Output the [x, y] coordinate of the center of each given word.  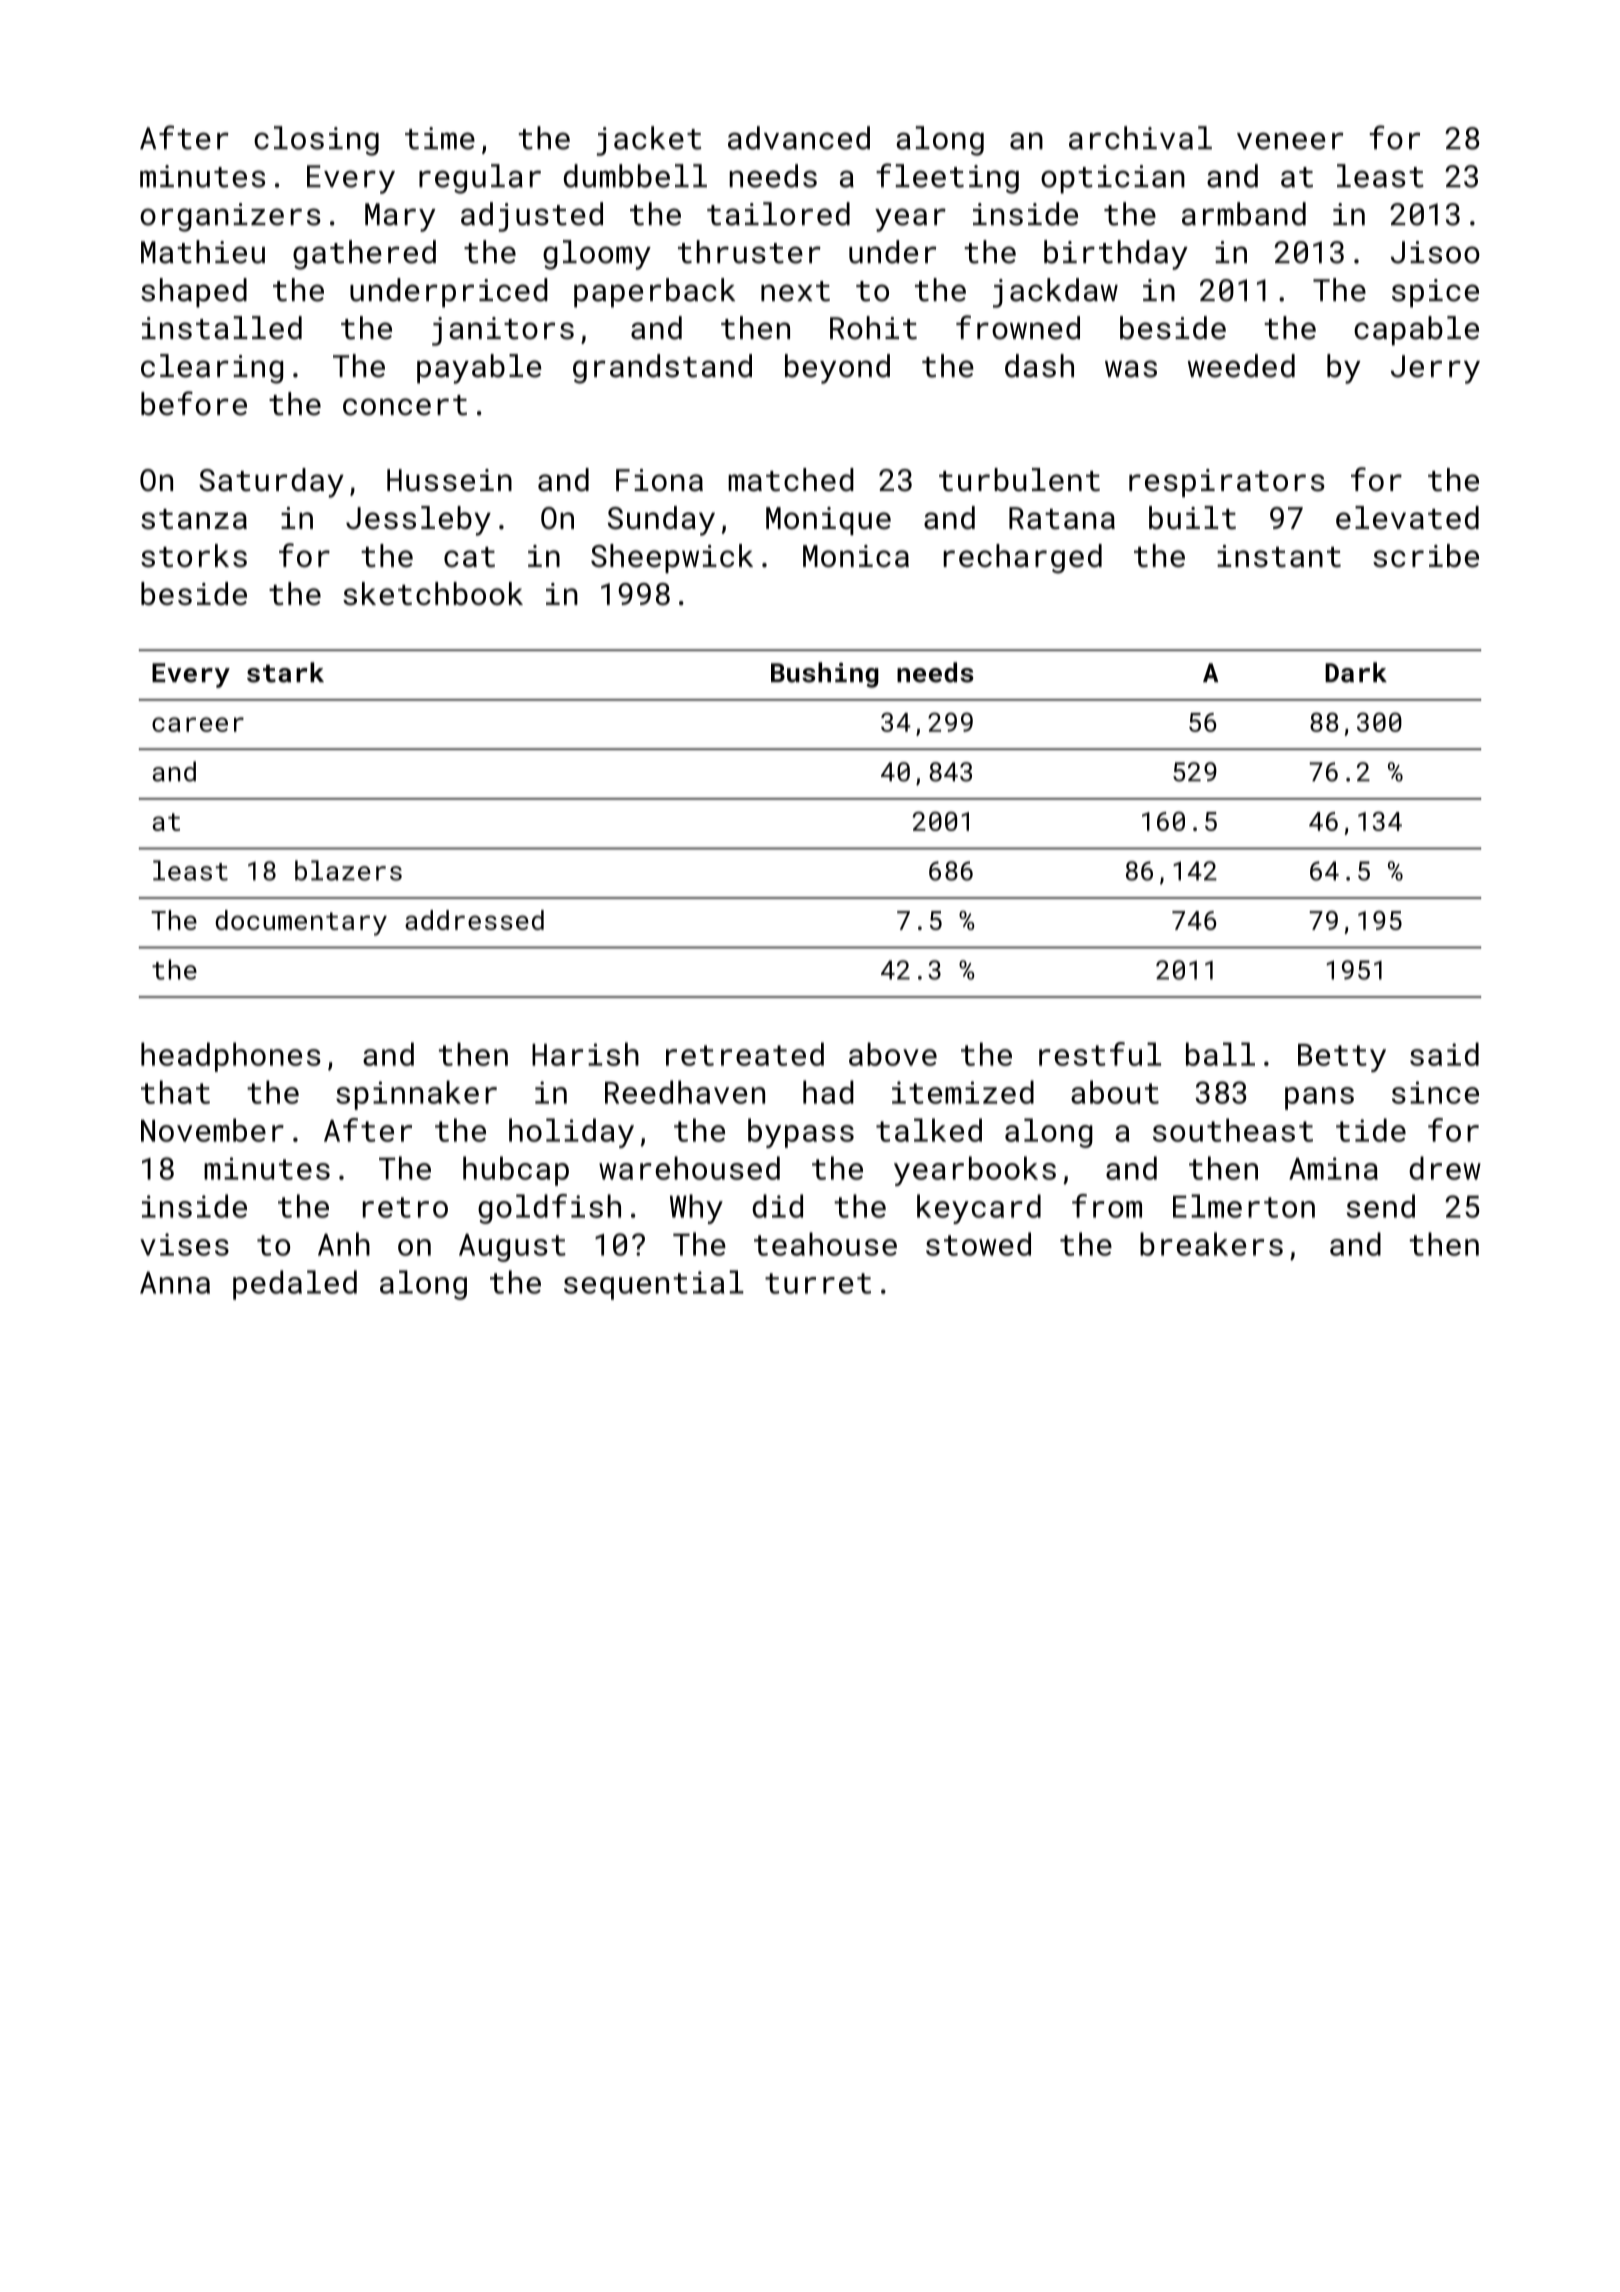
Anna [175, 1282]
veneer [1290, 141]
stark [285, 672]
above [893, 1054]
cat [469, 557]
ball [1220, 1054]
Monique [828, 521]
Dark [1356, 672]
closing [316, 141]
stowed [978, 1244]
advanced [799, 138]
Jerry [1435, 369]
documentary [301, 923]
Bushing [825, 675]
